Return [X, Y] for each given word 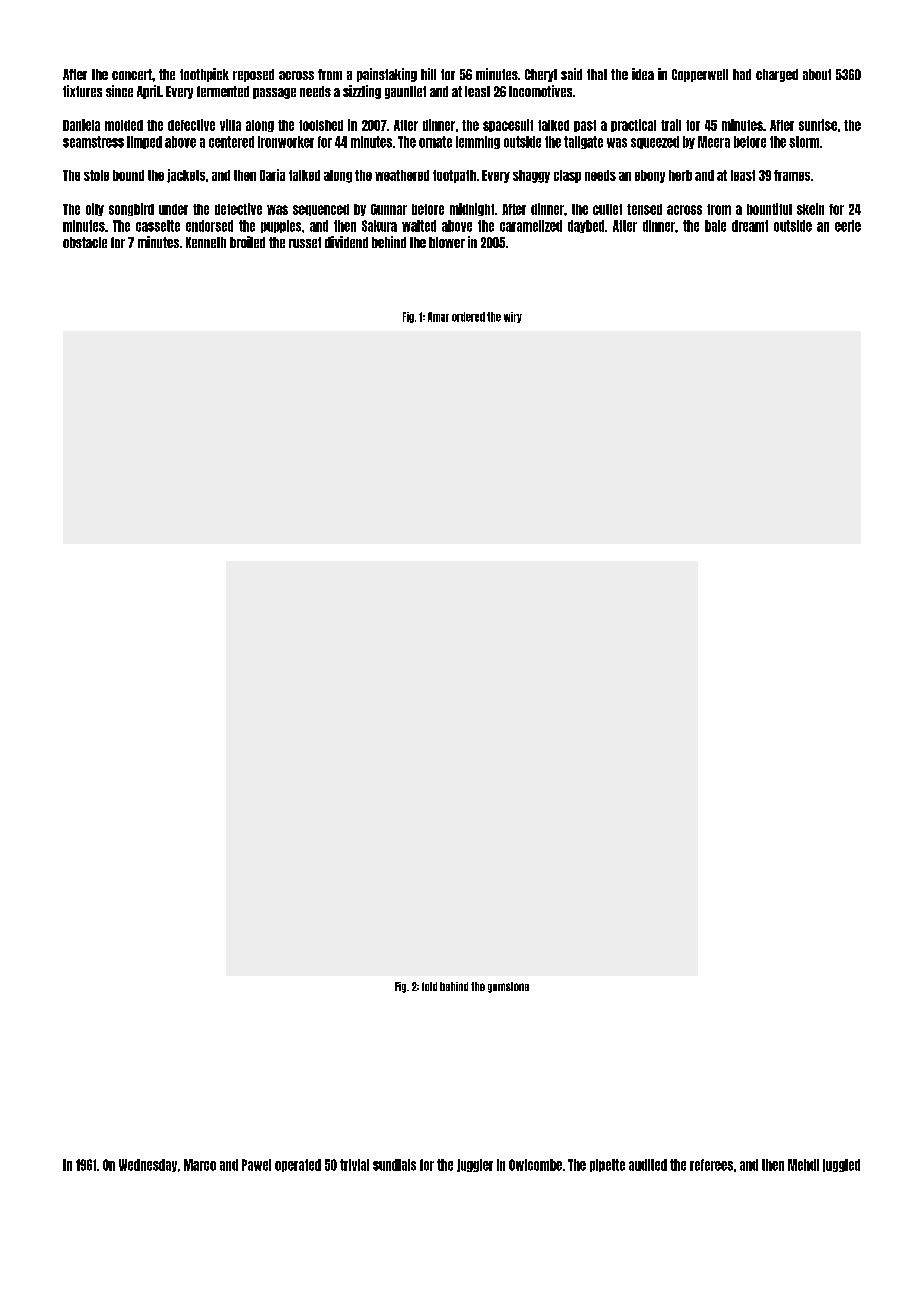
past [585, 126]
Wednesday [148, 1165]
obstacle [85, 242]
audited [648, 1165]
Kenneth [206, 242]
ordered [468, 317]
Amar [438, 317]
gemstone [508, 987]
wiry [513, 317]
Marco [200, 1165]
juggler [475, 1165]
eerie [848, 226]
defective [191, 125]
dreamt [750, 226]
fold [429, 986]
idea [643, 74]
